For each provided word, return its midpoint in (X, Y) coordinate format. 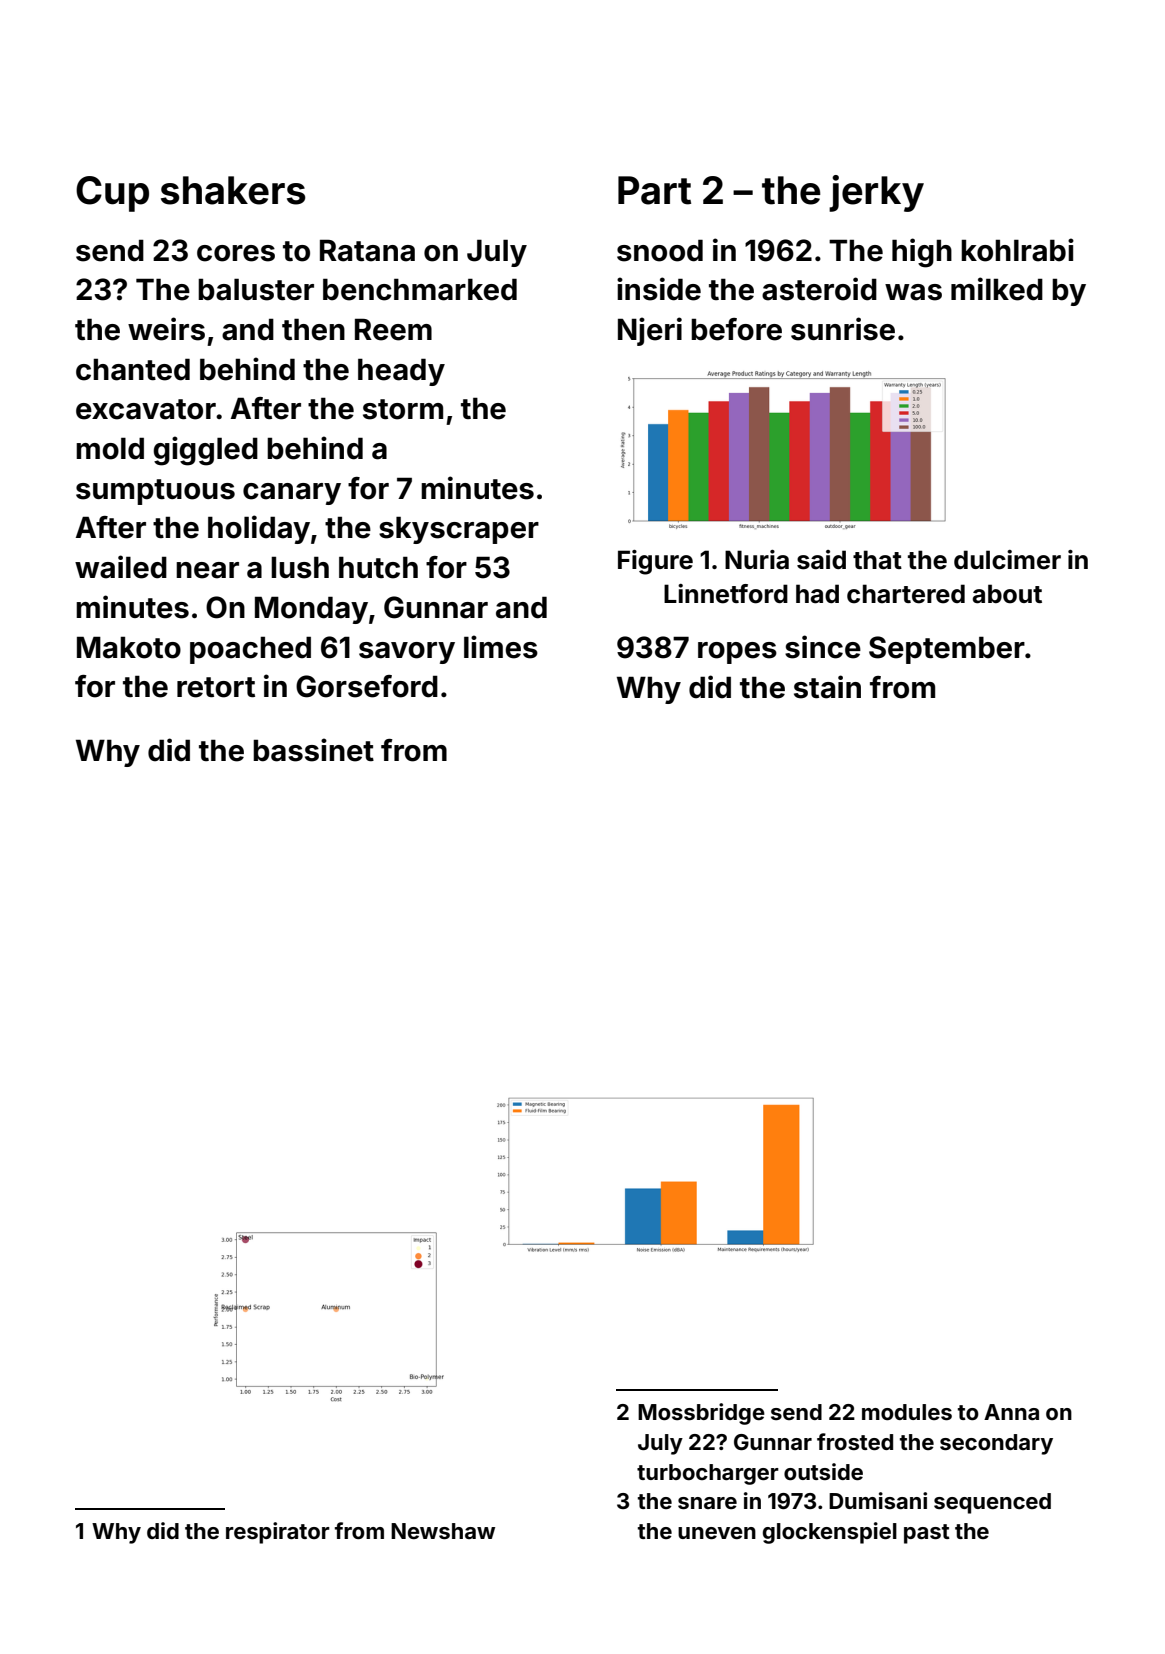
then (313, 329)
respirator (278, 1533)
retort (216, 687)
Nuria (757, 560)
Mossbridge (701, 1414)
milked (997, 289)
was (913, 292)
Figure (655, 562)
